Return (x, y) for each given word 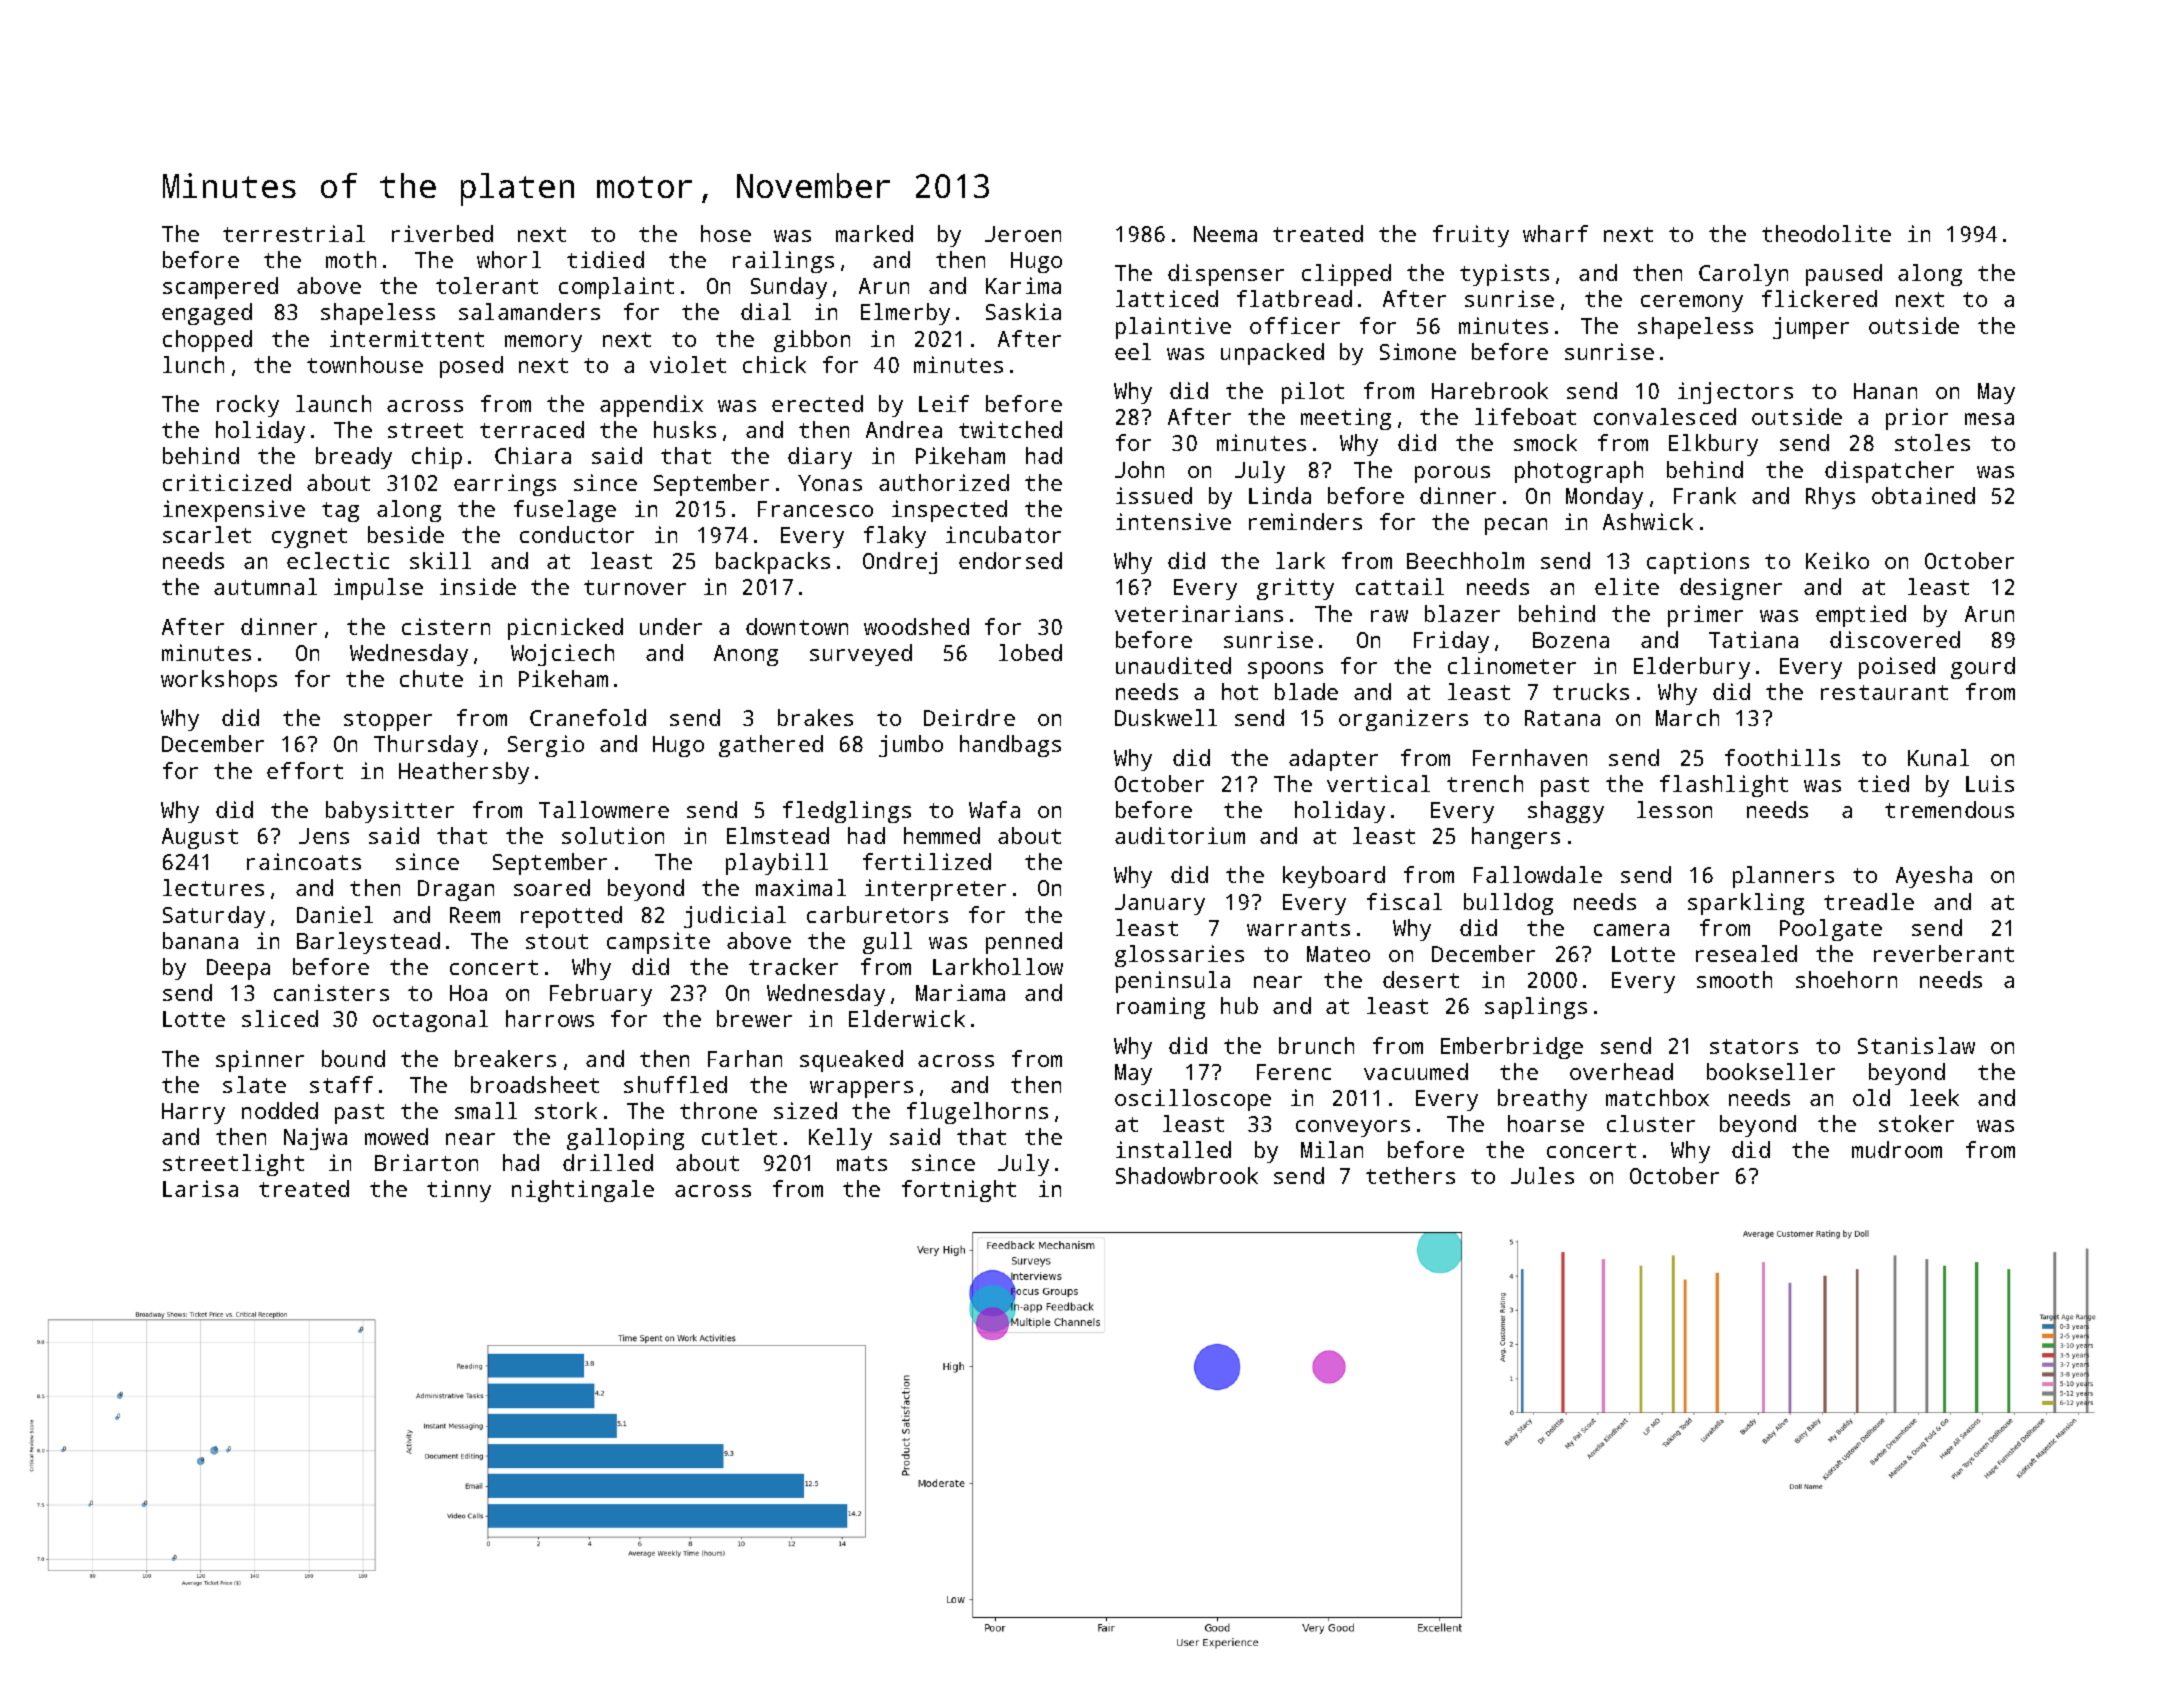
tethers (1410, 1175)
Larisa (200, 1188)
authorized (944, 482)
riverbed (442, 233)
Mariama (960, 992)
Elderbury (1692, 668)
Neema (1225, 234)
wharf (1555, 233)
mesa (1989, 419)
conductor (577, 534)
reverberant (1944, 953)
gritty (1295, 589)
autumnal (265, 586)
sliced (280, 1018)
